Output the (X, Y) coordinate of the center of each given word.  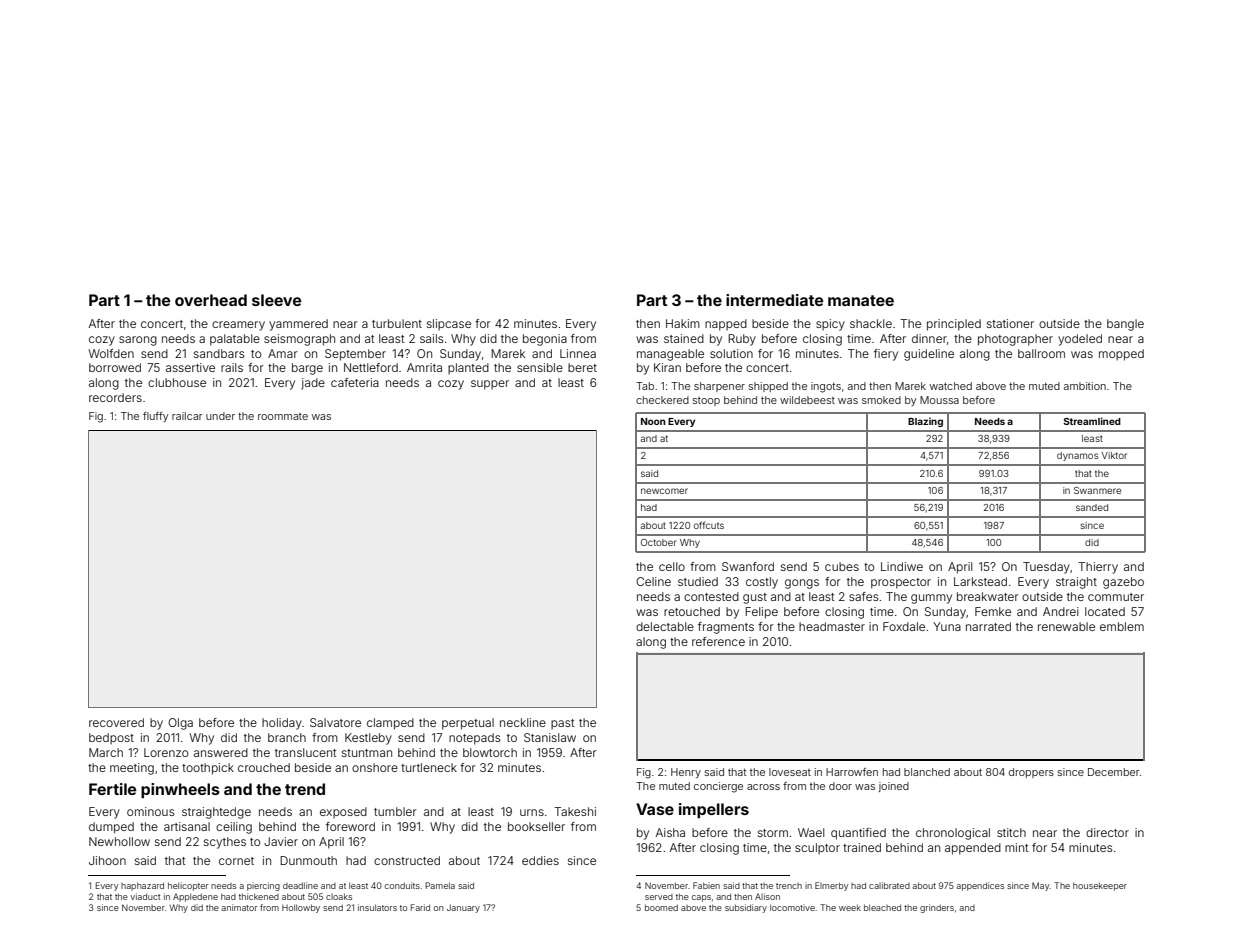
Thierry (1098, 568)
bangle (1125, 325)
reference (718, 641)
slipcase (449, 324)
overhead (211, 300)
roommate (283, 416)
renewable (1066, 626)
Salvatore (335, 722)
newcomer (664, 491)
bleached (882, 907)
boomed (661, 907)
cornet (236, 861)
